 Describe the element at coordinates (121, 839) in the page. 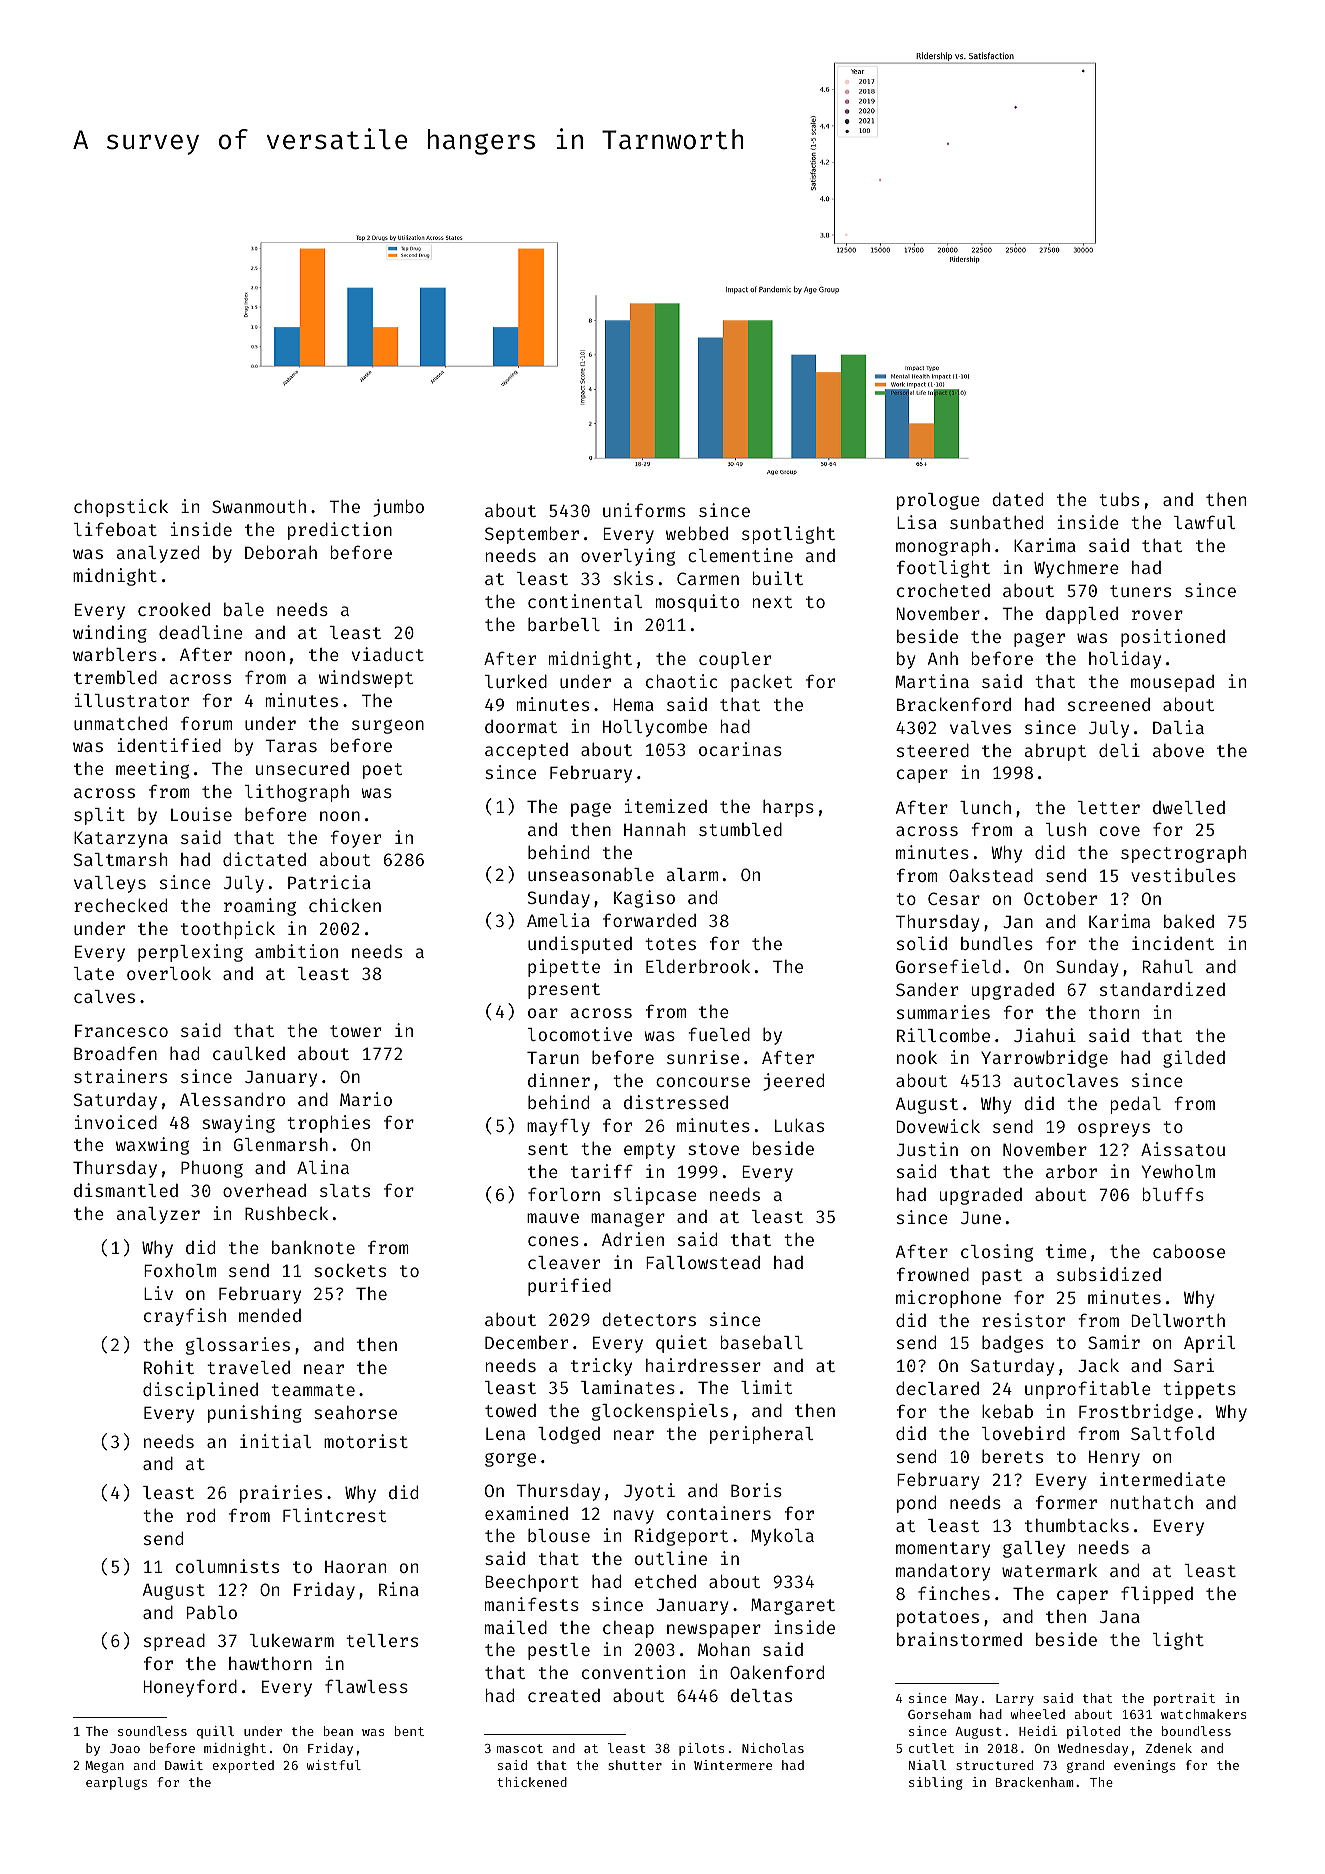

I see `Katarzyna` at that location.
